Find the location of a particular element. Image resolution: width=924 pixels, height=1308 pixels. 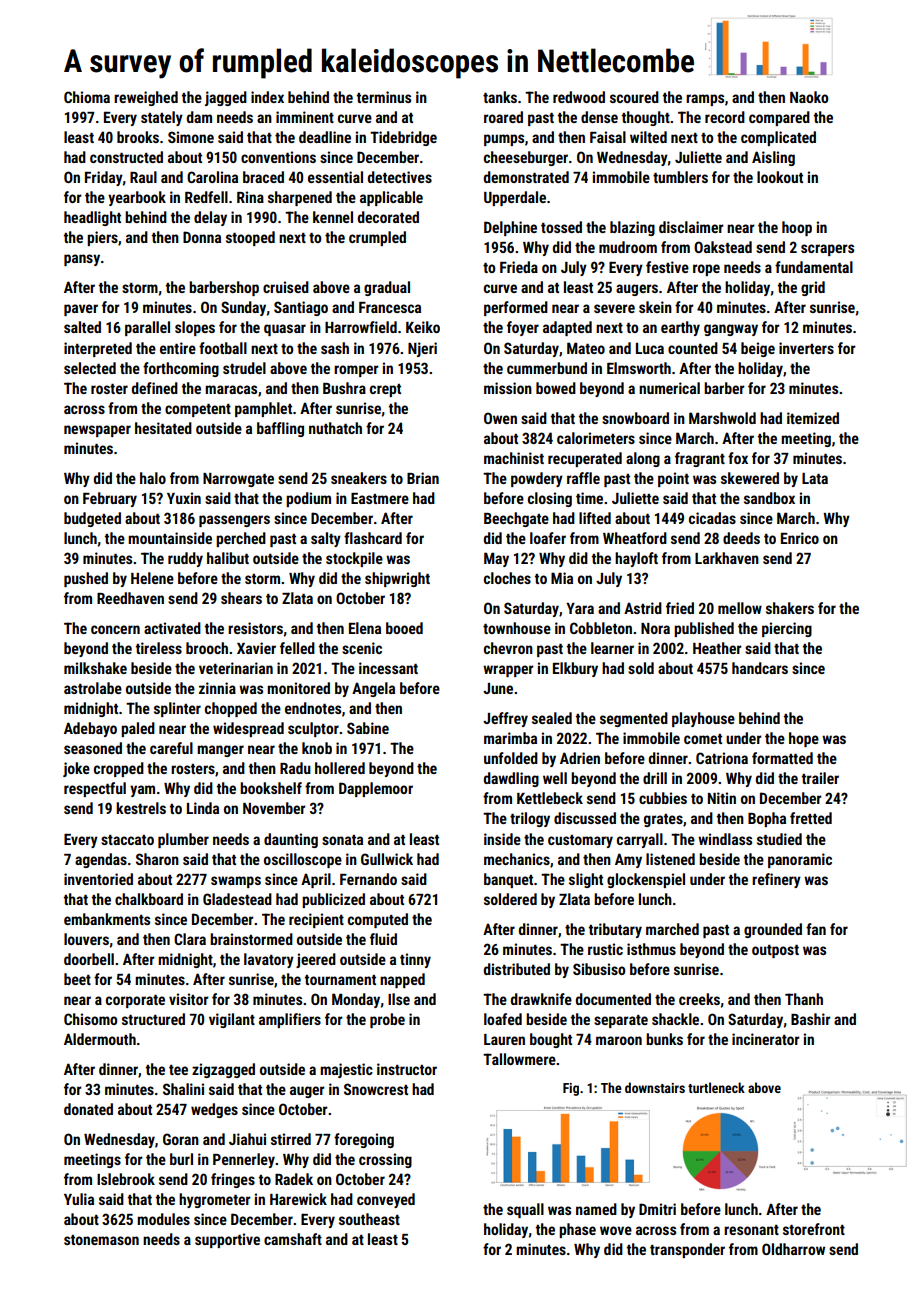

tossed is located at coordinates (561, 227).
